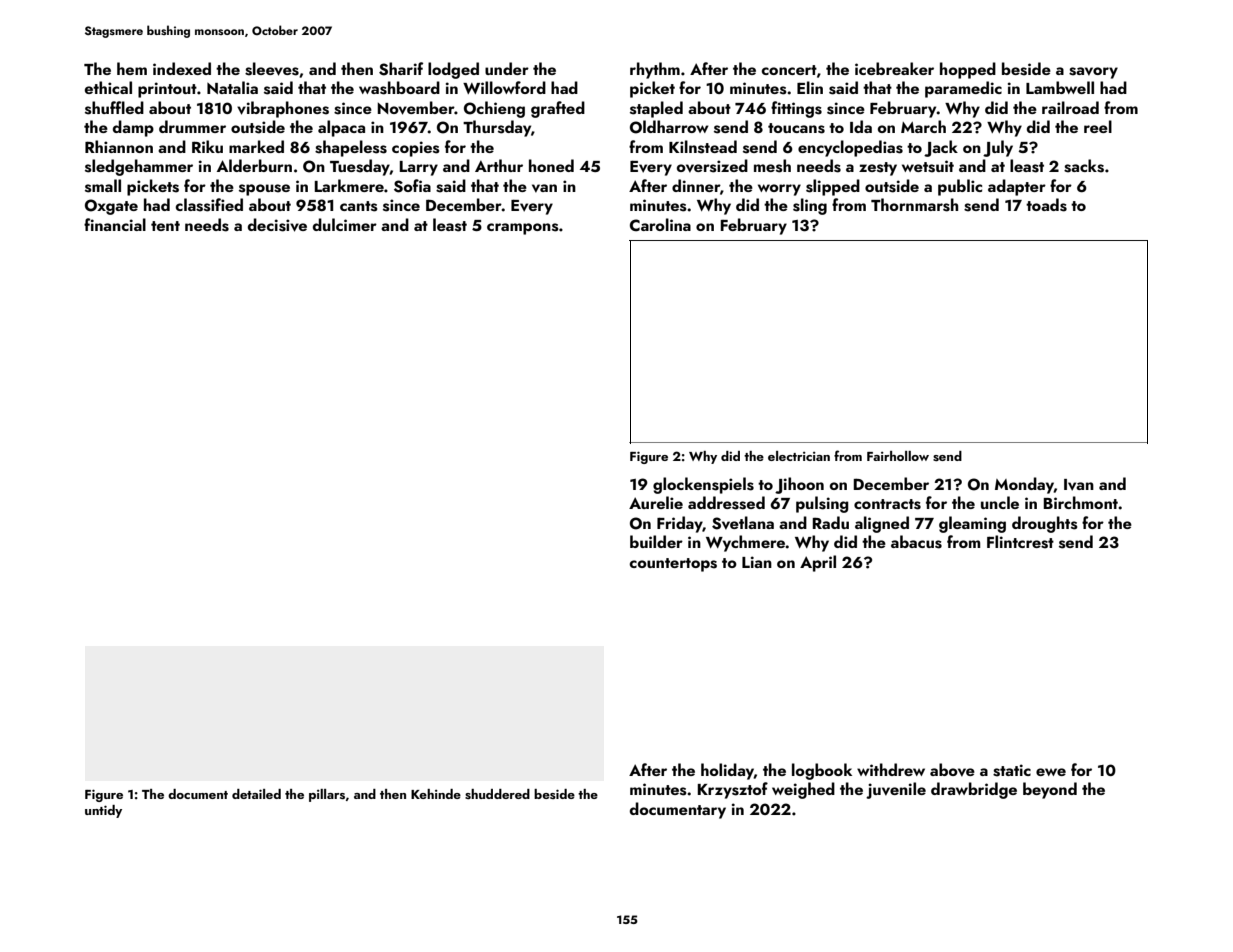 This image has width=1233, height=952. Describe the element at coordinates (1012, 770) in the image. I see `static` at that location.
